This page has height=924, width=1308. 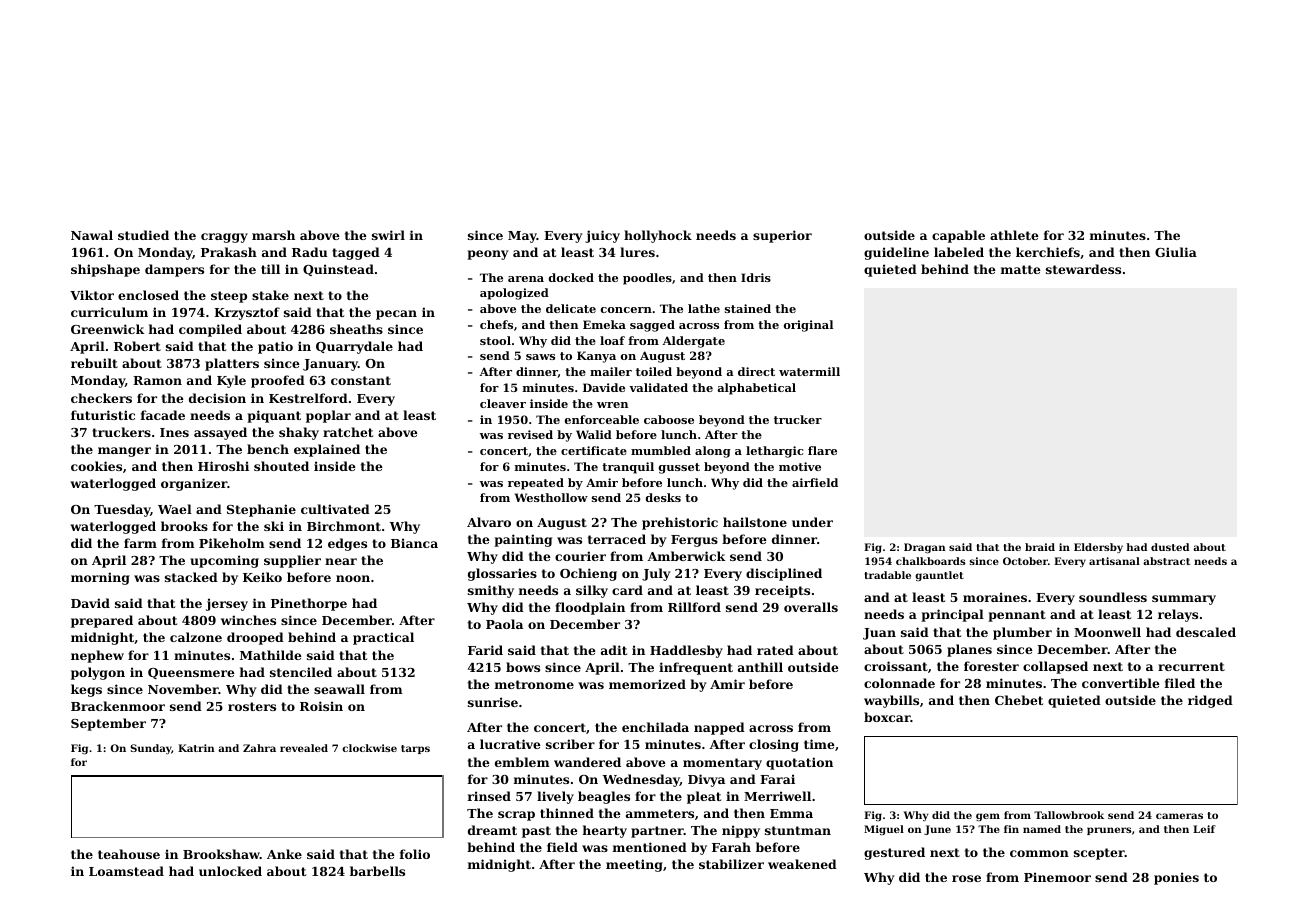 What do you see at coordinates (1204, 829) in the page?
I see `Leif` at bounding box center [1204, 829].
